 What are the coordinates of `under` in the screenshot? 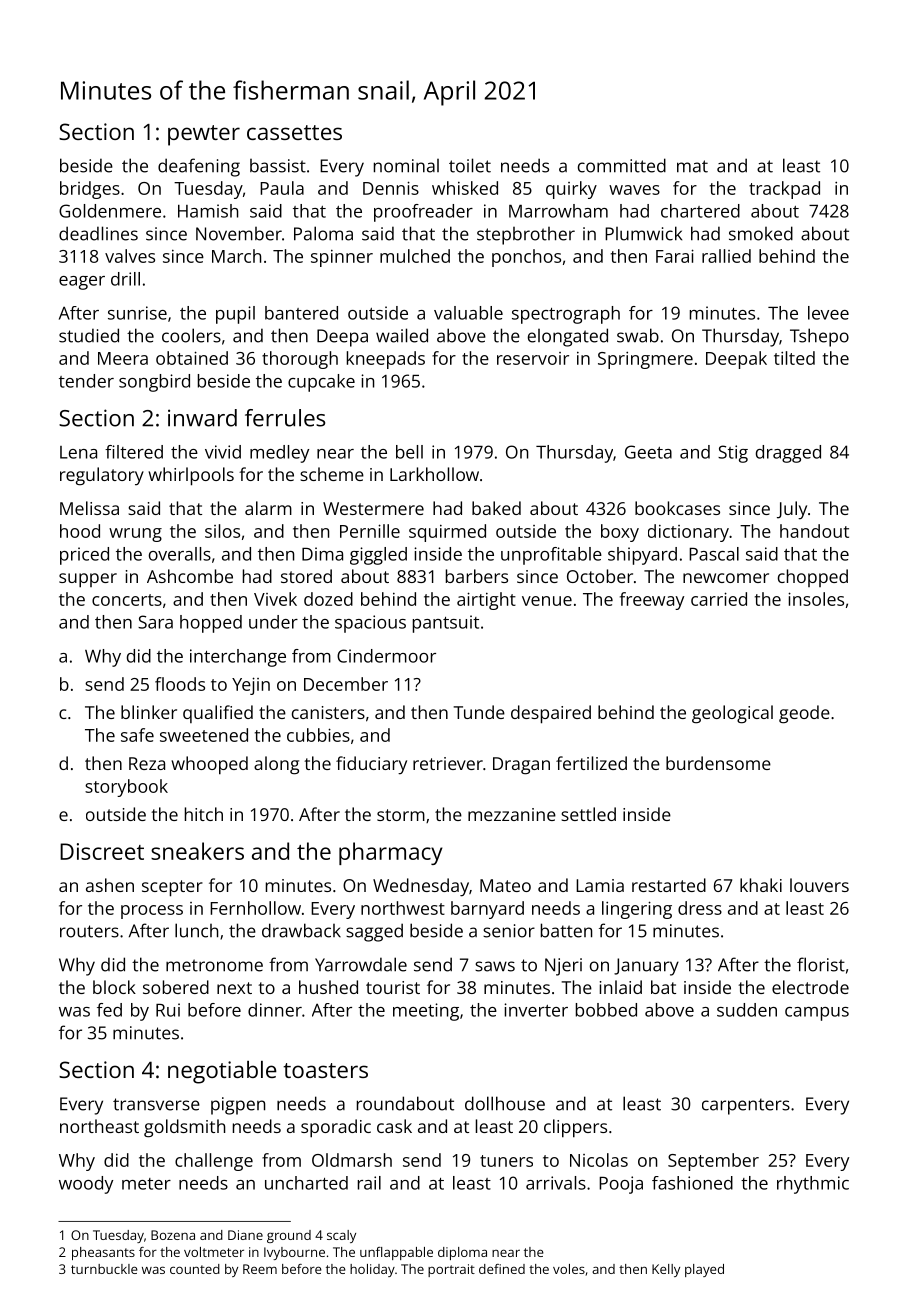 It's located at (273, 622).
